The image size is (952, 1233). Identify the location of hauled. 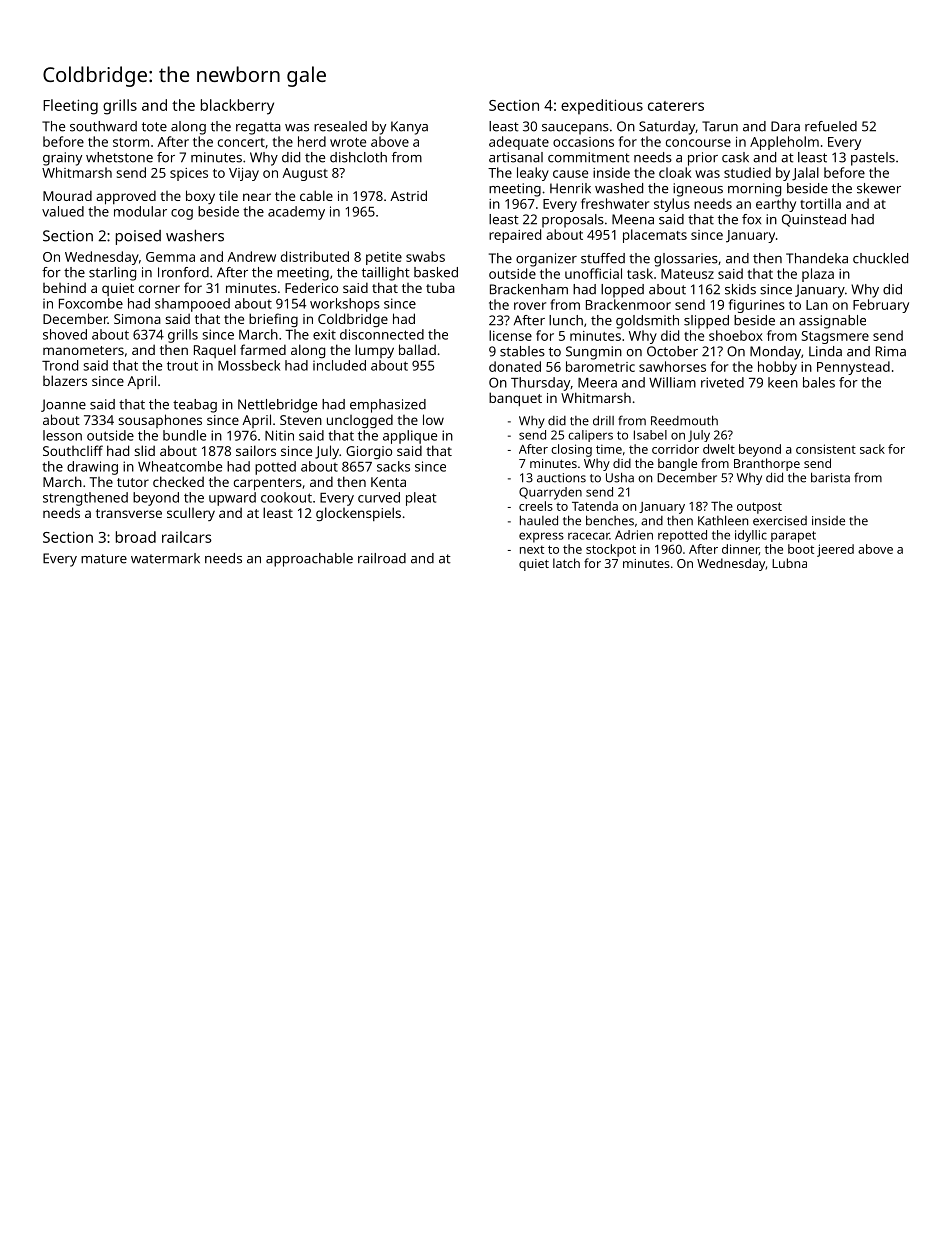
(539, 520).
